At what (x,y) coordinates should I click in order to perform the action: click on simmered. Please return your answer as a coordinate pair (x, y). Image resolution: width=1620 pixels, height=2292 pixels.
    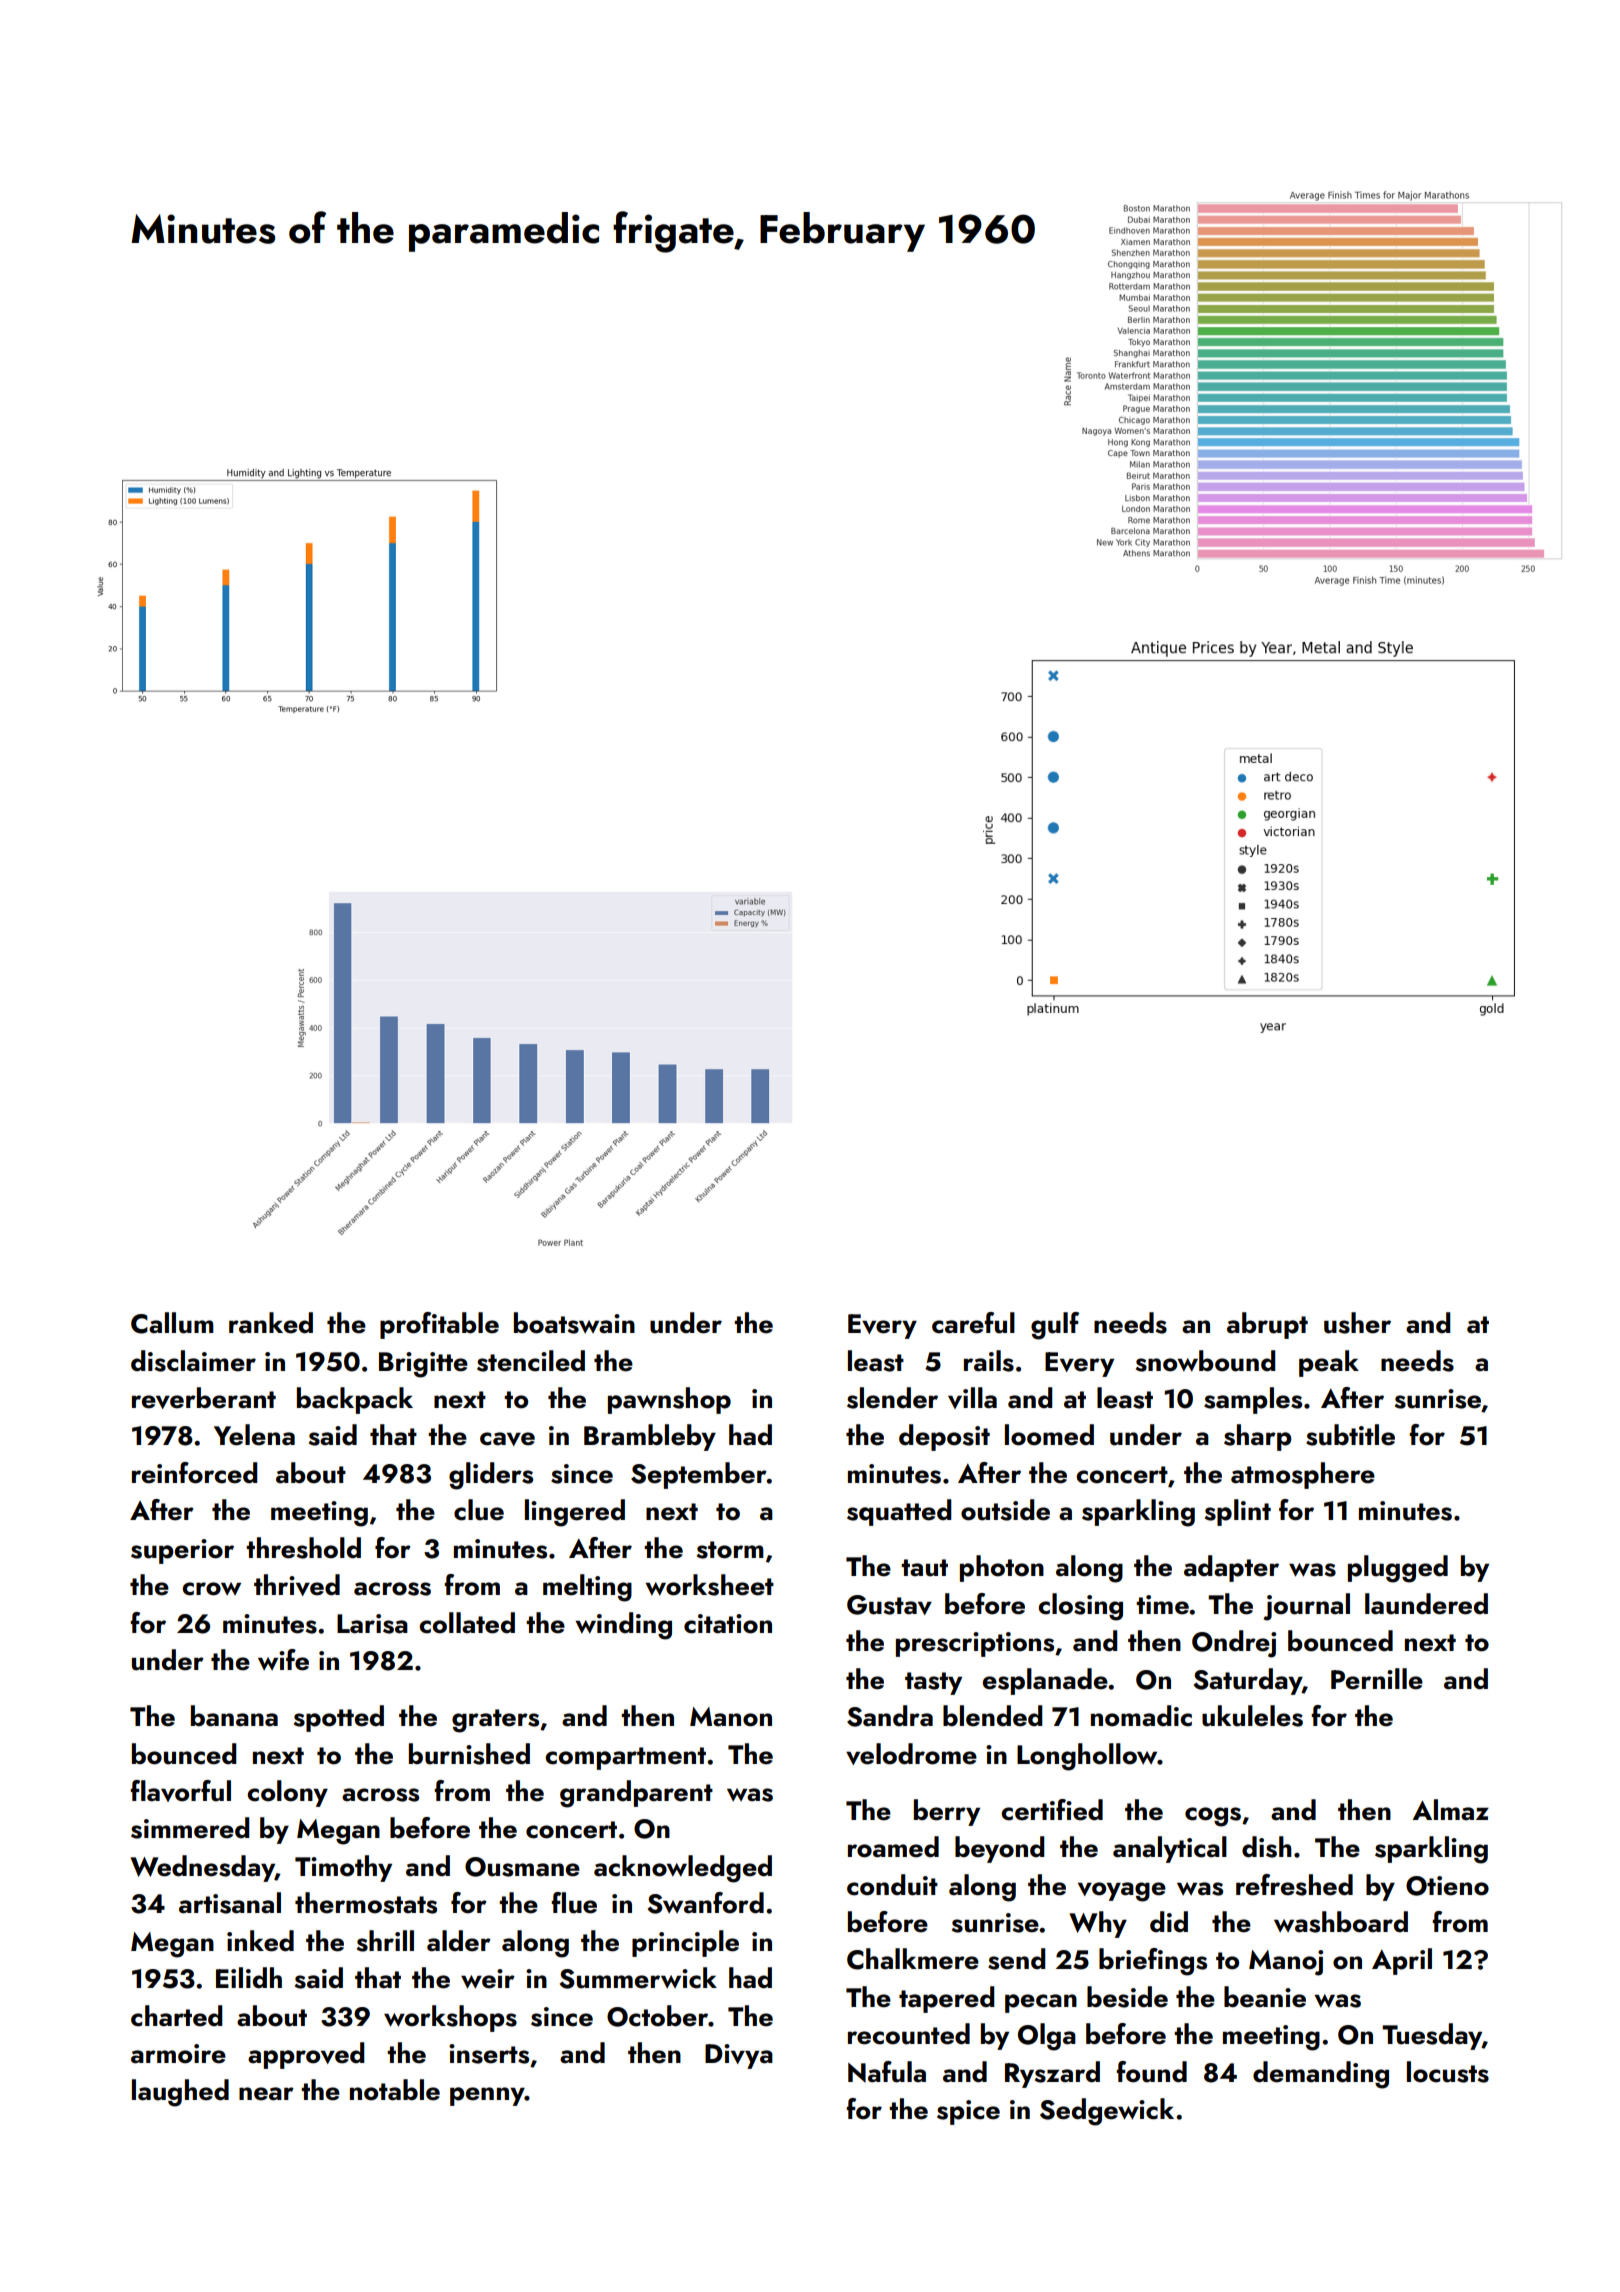
    Looking at the image, I should click on (190, 1828).
